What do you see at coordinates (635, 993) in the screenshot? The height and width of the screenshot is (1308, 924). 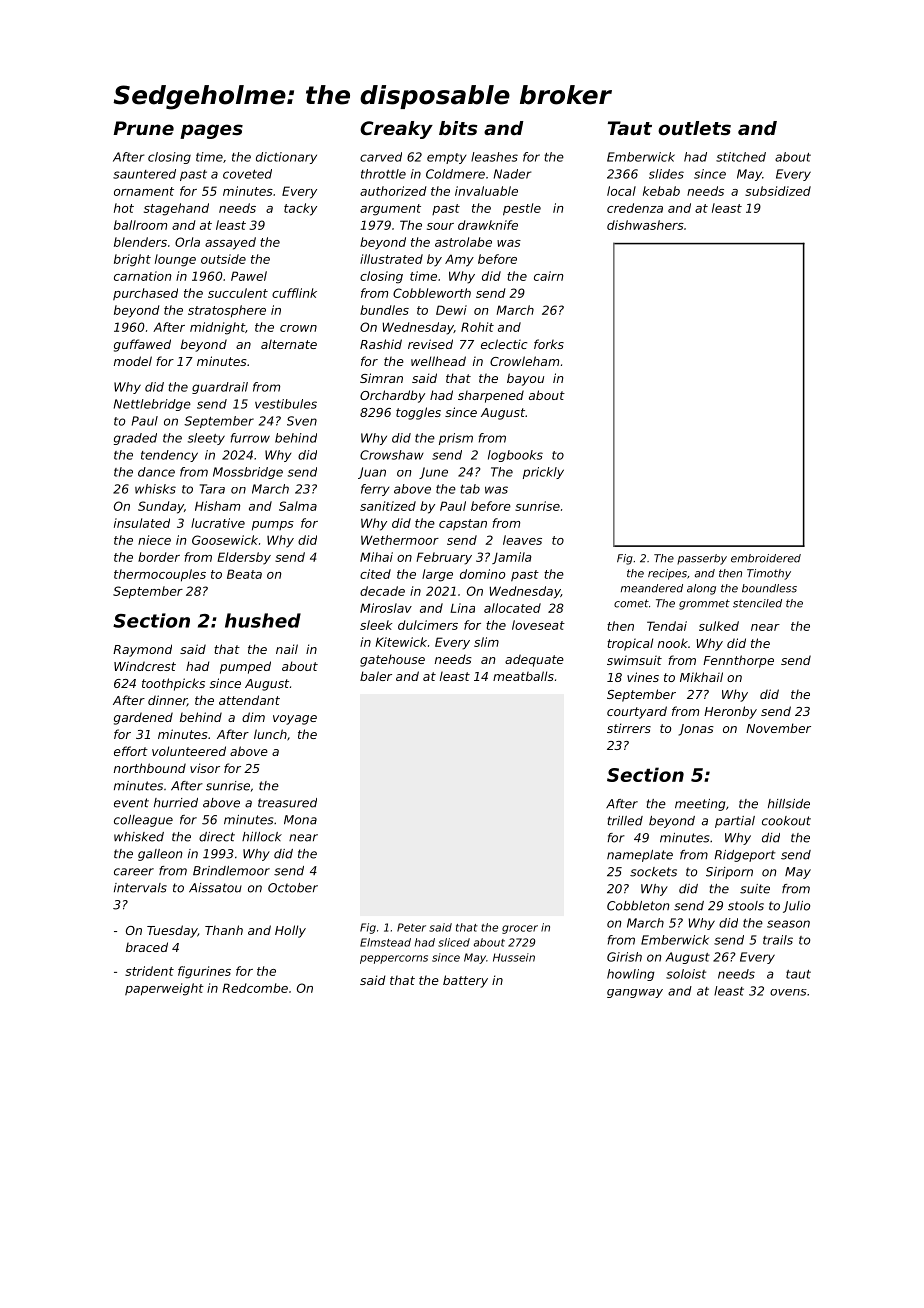 I see `gangway` at bounding box center [635, 993].
